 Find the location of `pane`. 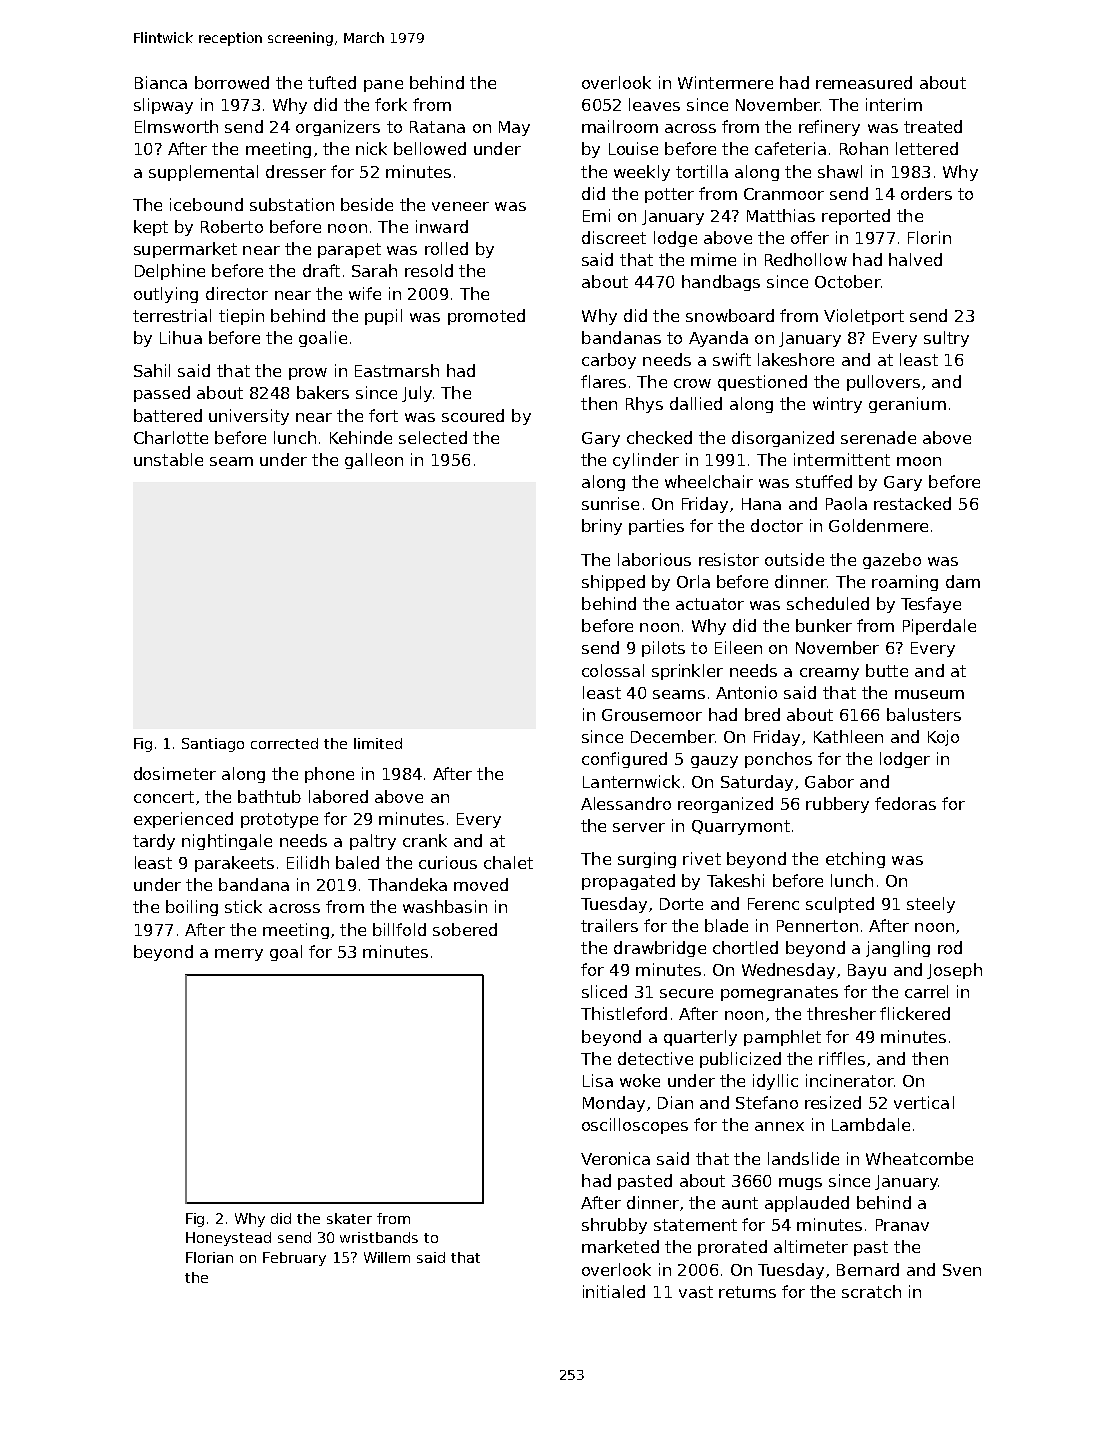

pane is located at coordinates (383, 86).
